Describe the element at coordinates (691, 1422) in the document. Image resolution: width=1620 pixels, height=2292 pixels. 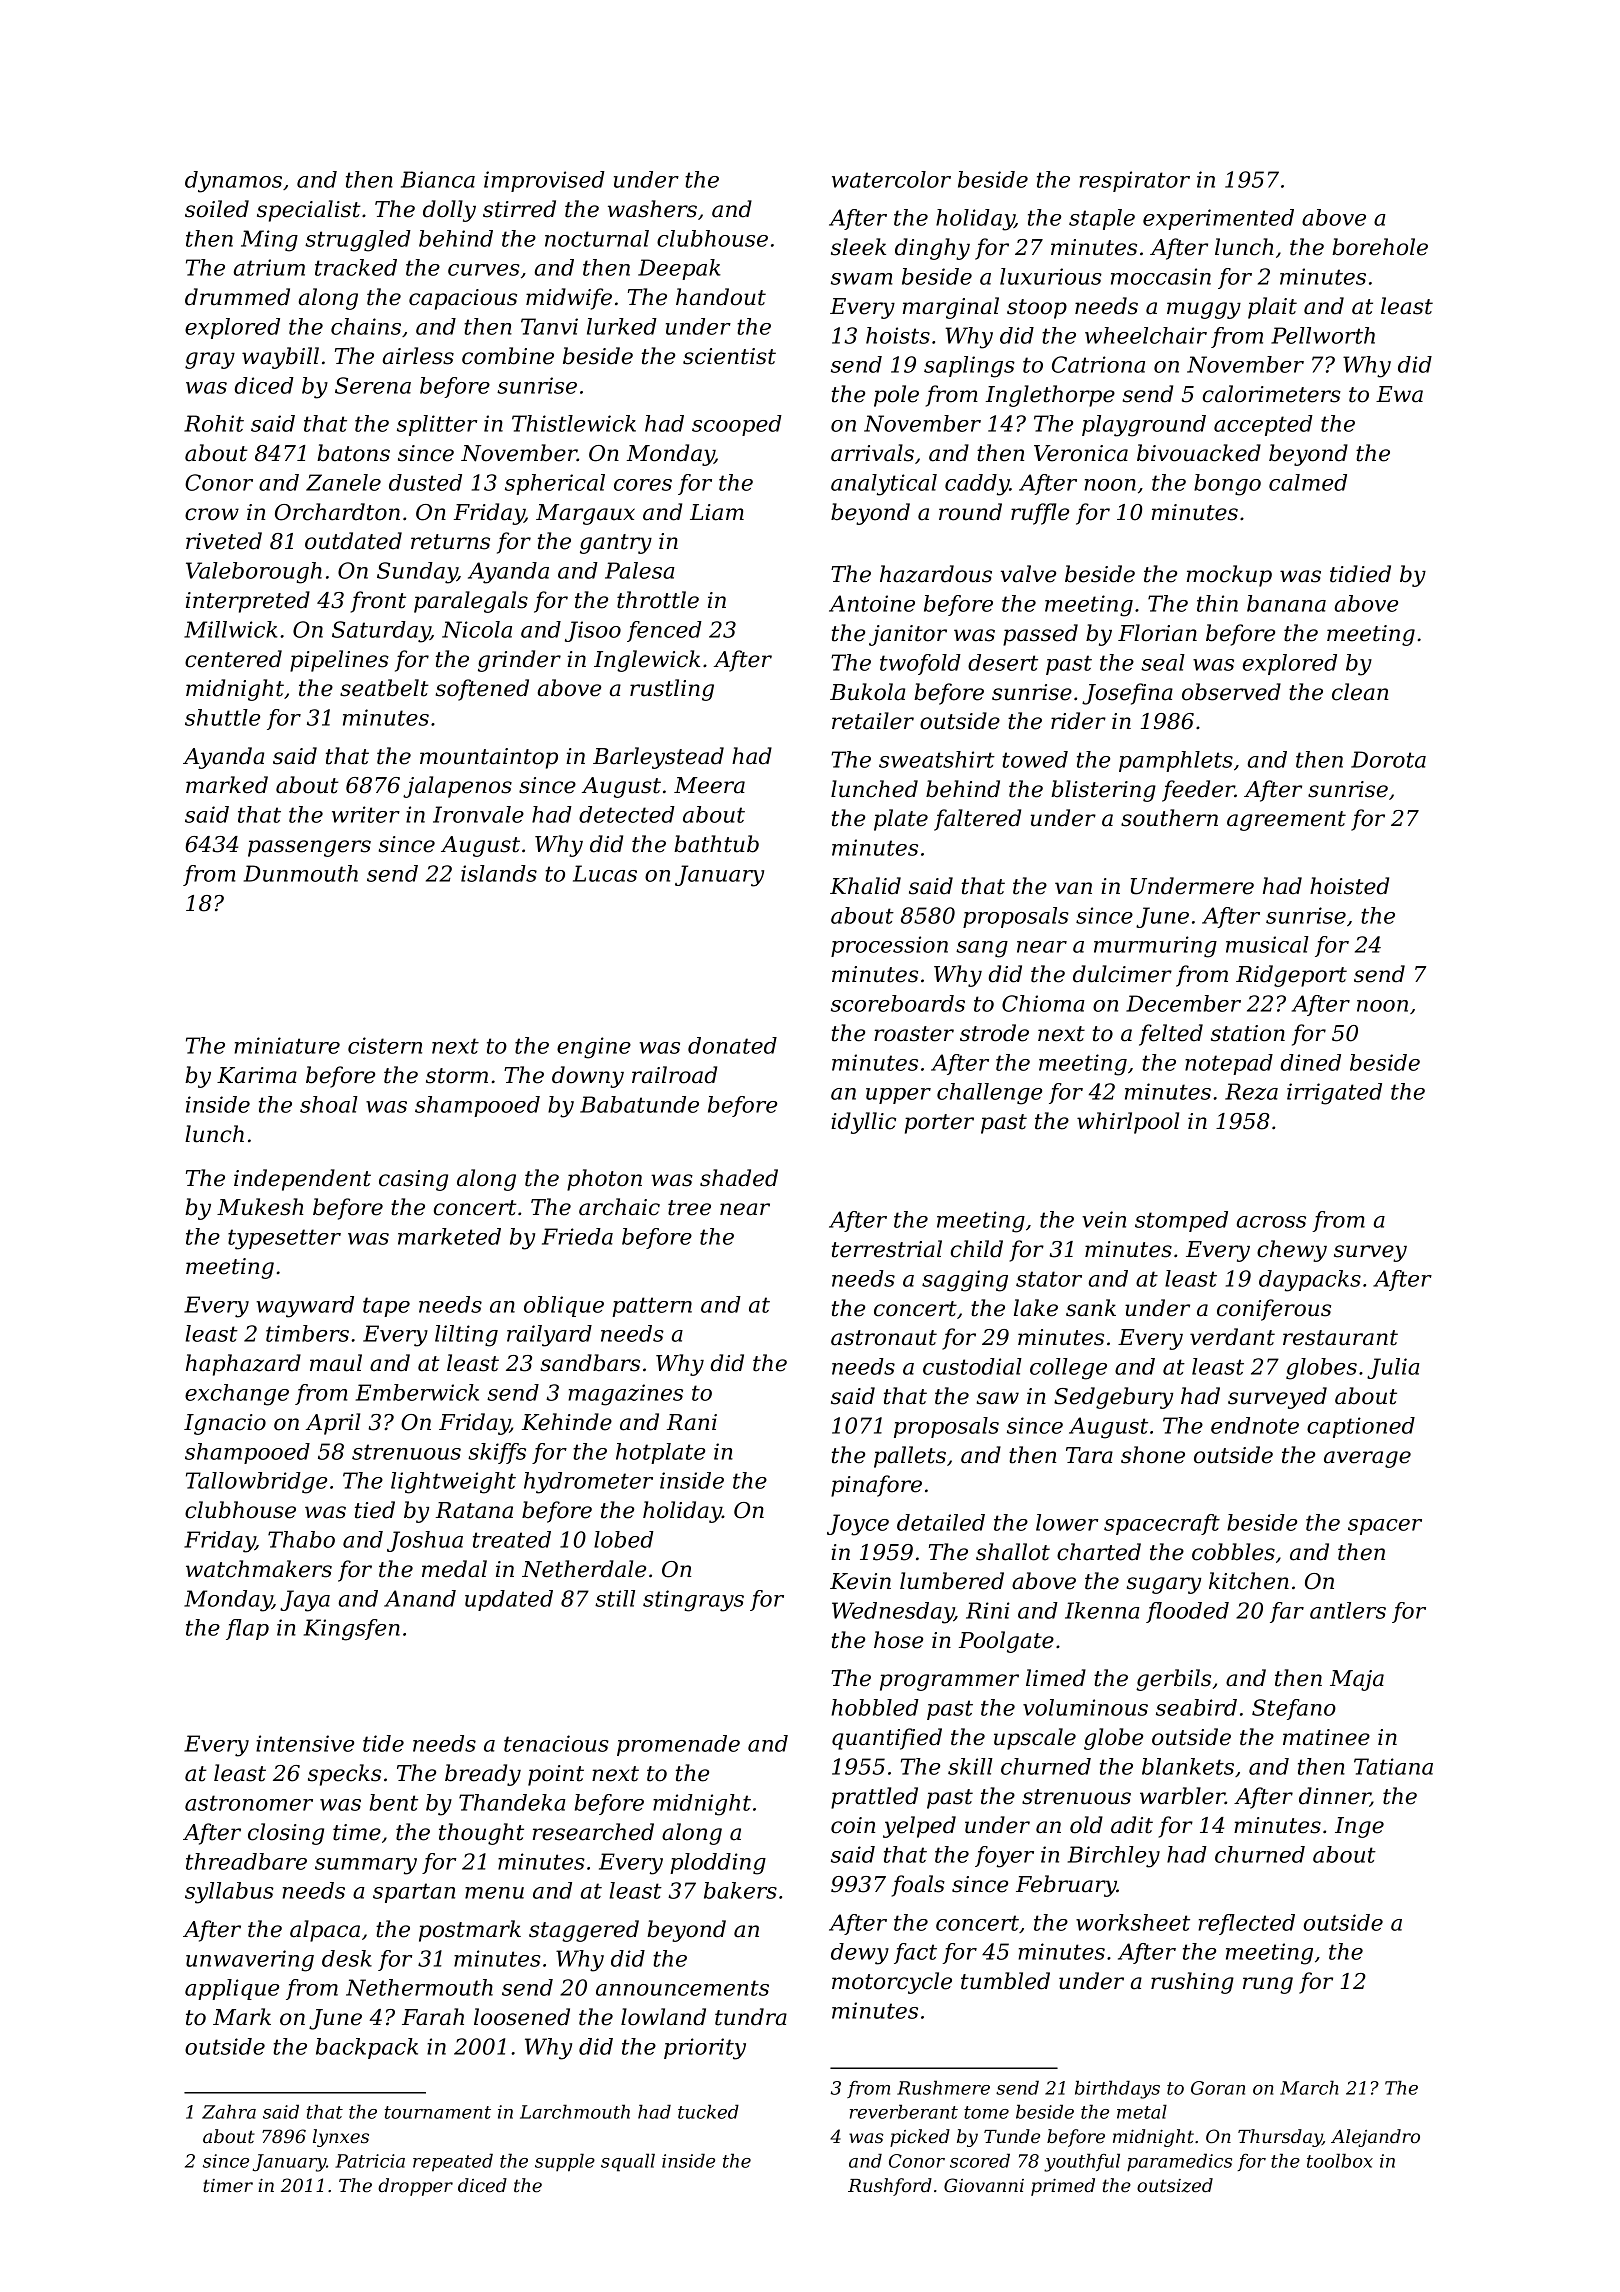
I see `Rani` at that location.
